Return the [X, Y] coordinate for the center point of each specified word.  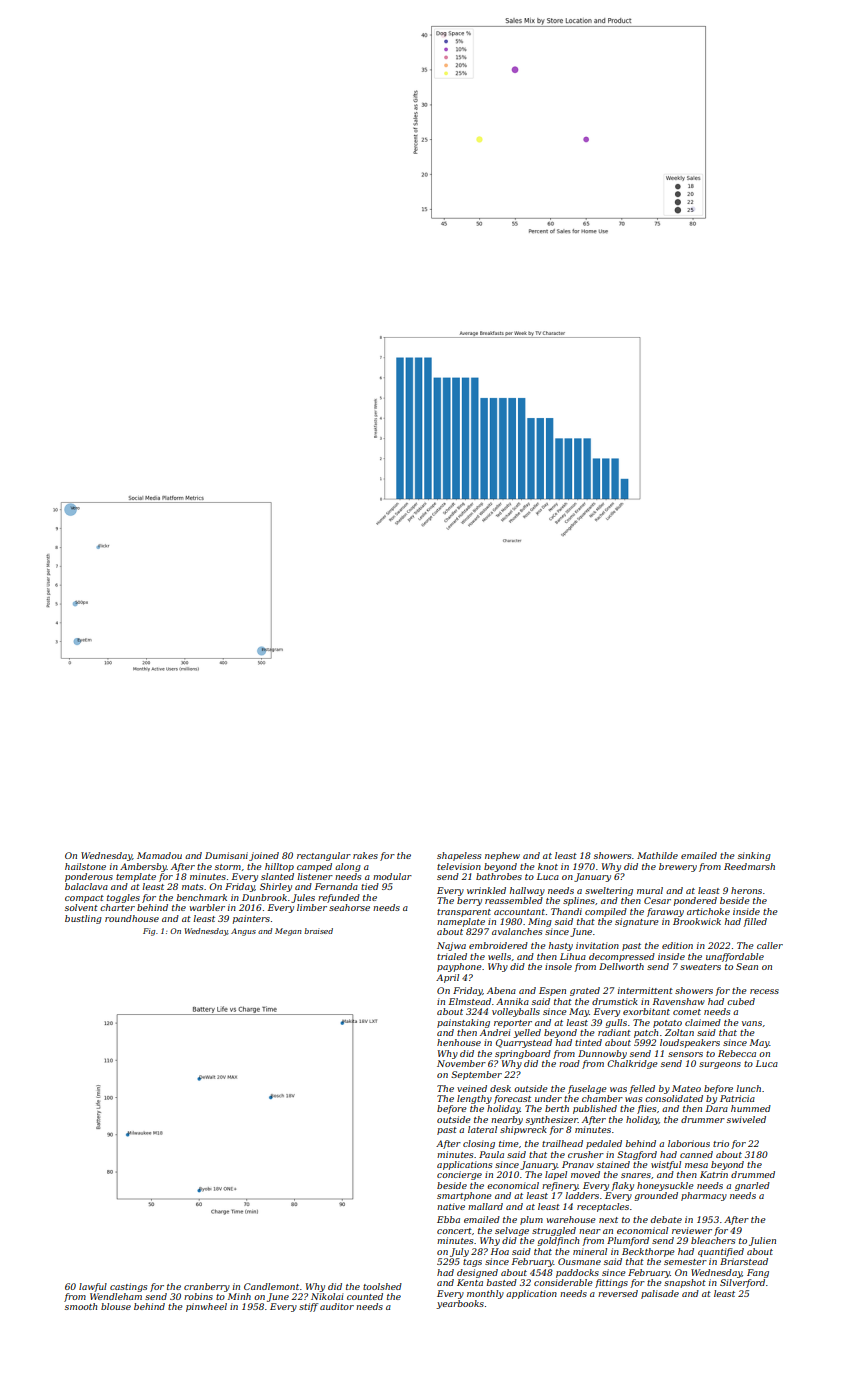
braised [318, 931]
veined [472, 1088]
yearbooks [460, 1304]
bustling [83, 919]
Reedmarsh [749, 866]
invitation [597, 945]
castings [128, 1287]
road [569, 1063]
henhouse [459, 1042]
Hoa [500, 1251]
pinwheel [206, 1307]
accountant [519, 912]
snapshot [685, 1283]
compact [84, 899]
